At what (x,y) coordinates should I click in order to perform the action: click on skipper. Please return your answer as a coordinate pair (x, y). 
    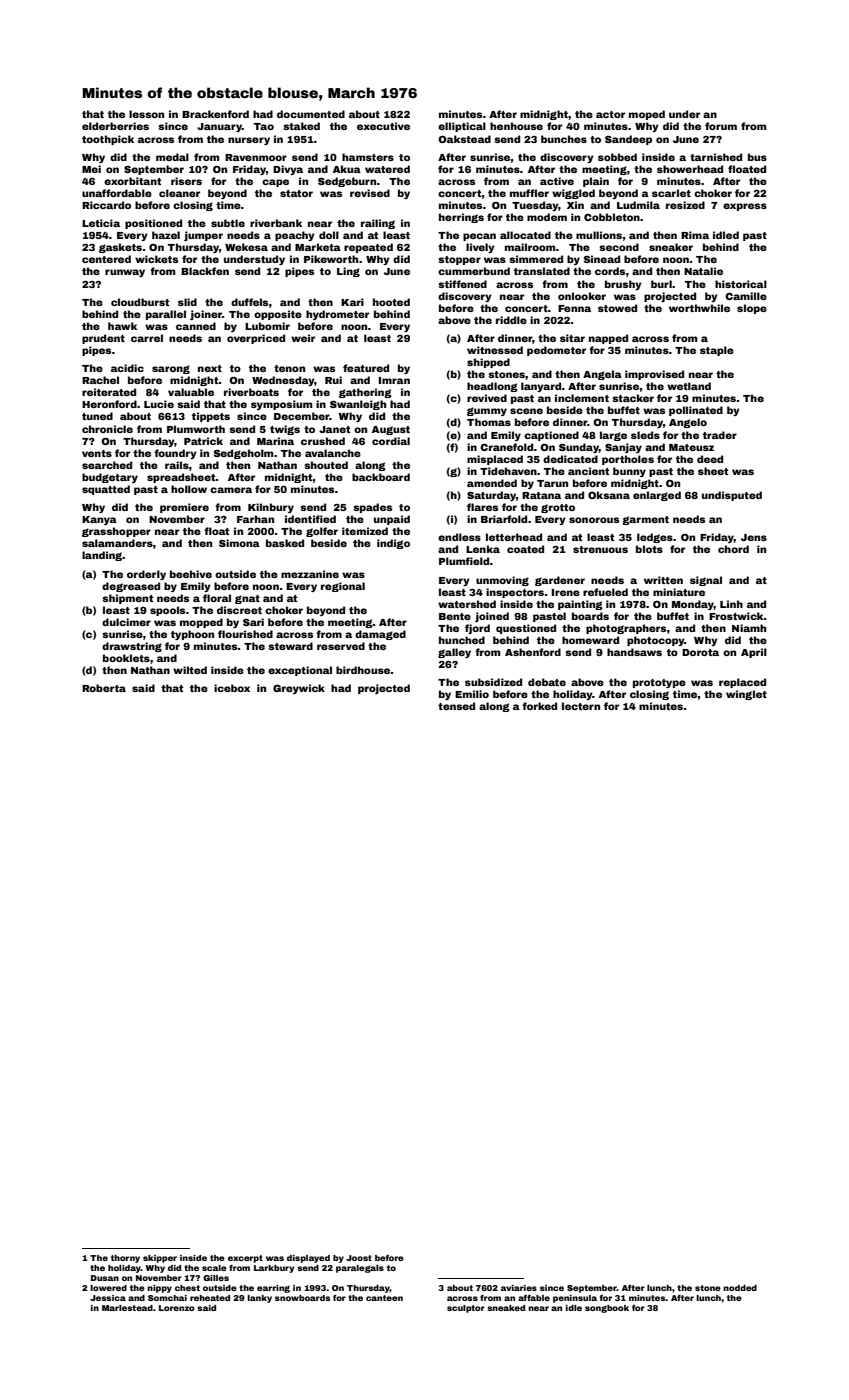
    Looking at the image, I should click on (160, 1259).
